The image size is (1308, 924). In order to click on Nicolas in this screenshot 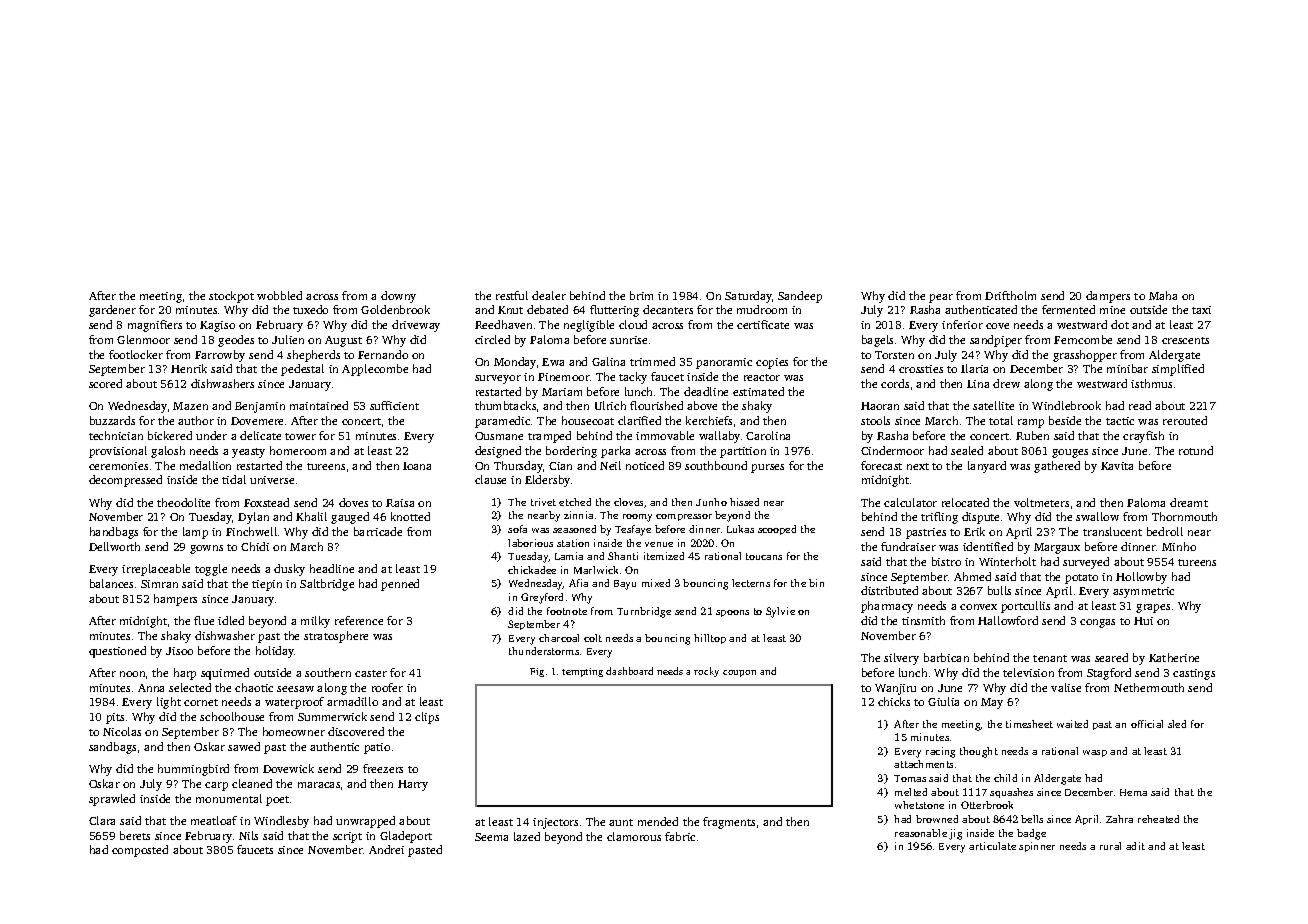, I will do `click(122, 731)`.
